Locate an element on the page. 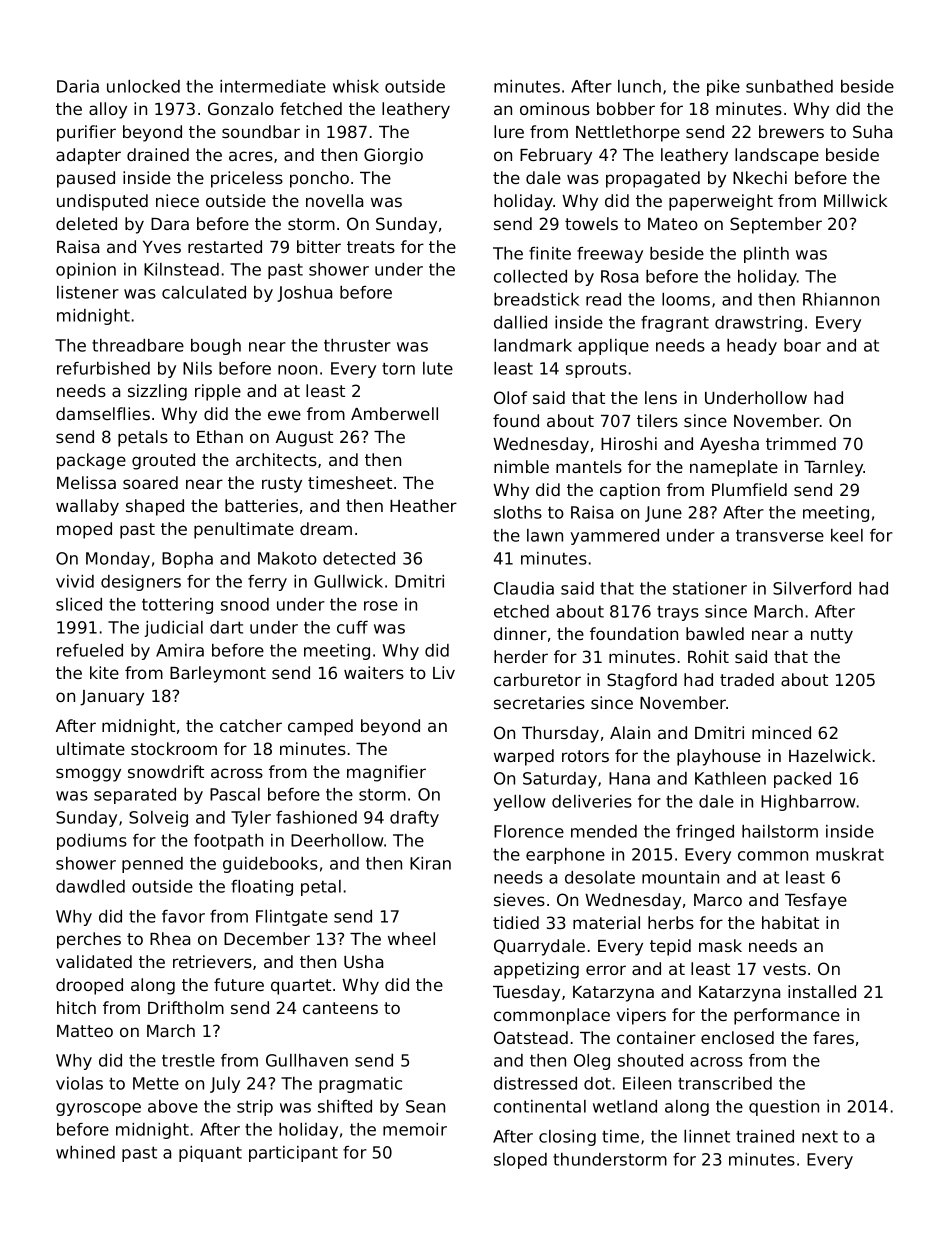 The width and height of the document is (952, 1233). Gullhaven is located at coordinates (307, 1060).
